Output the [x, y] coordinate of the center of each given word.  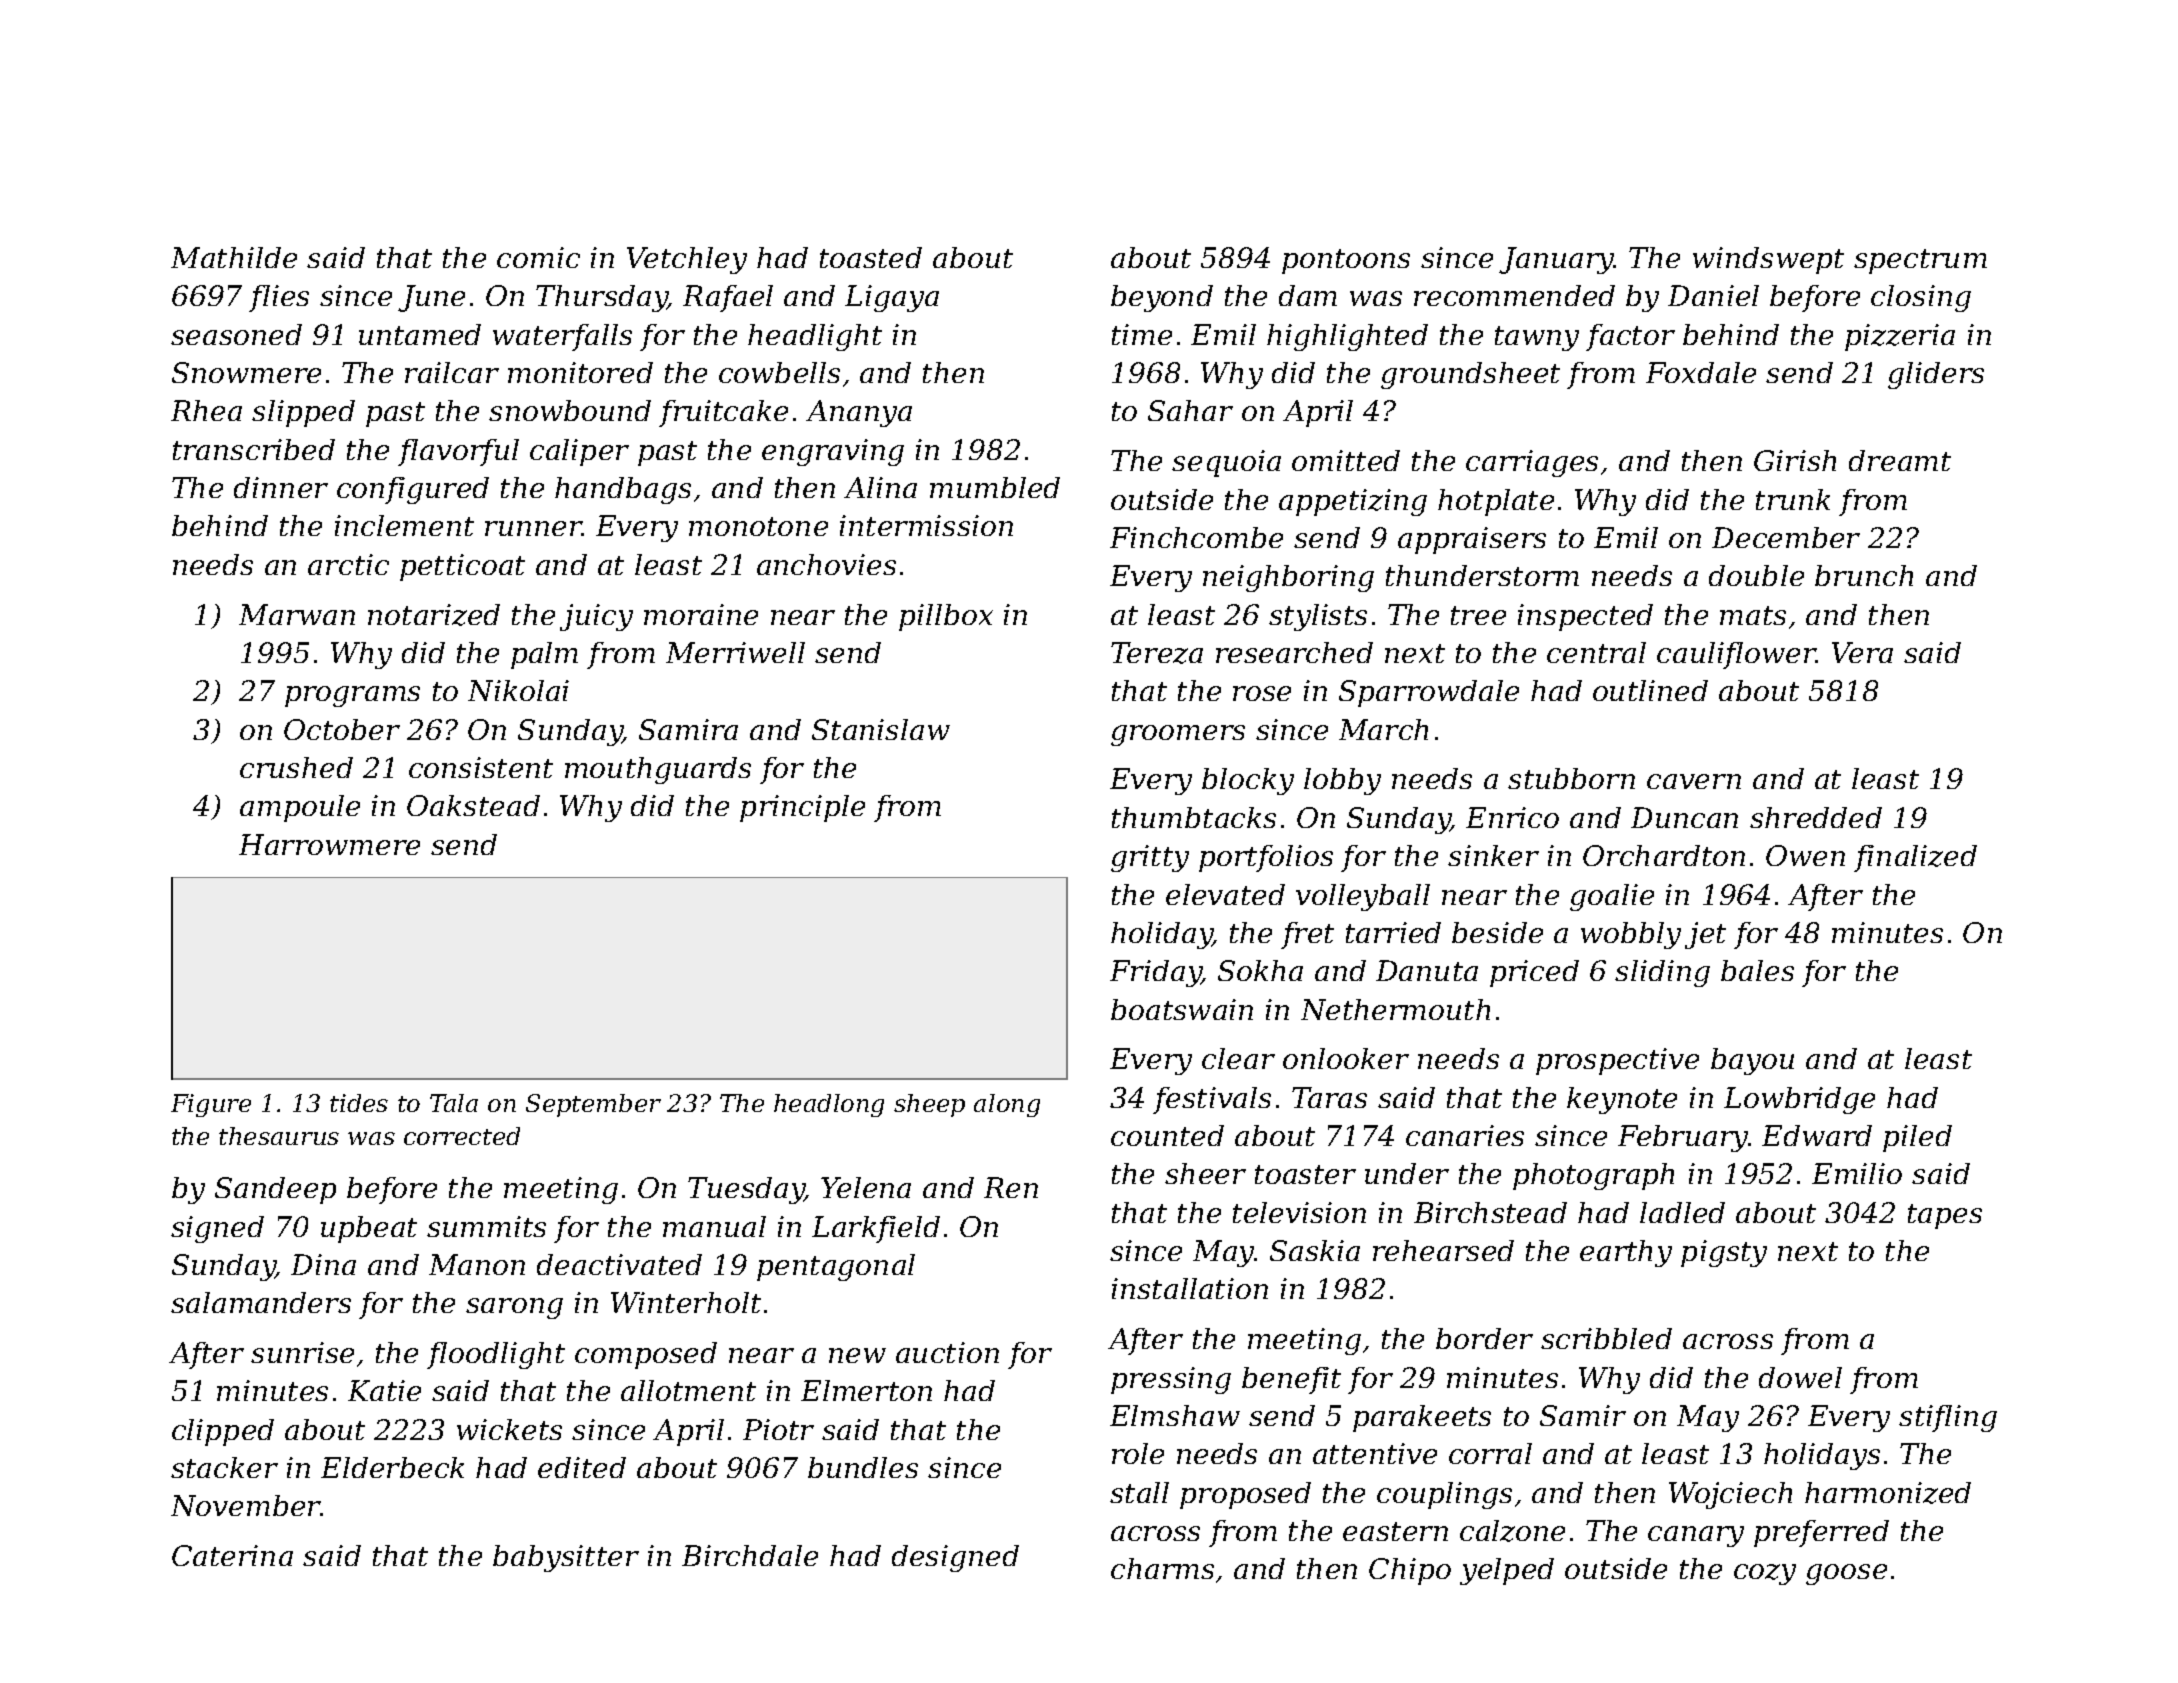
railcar [452, 372]
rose [1262, 693]
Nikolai [518, 690]
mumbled [995, 487]
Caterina [232, 1555]
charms [1162, 1568]
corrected [462, 1136]
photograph [1593, 1176]
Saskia [1315, 1250]
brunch [1864, 575]
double [1756, 575]
